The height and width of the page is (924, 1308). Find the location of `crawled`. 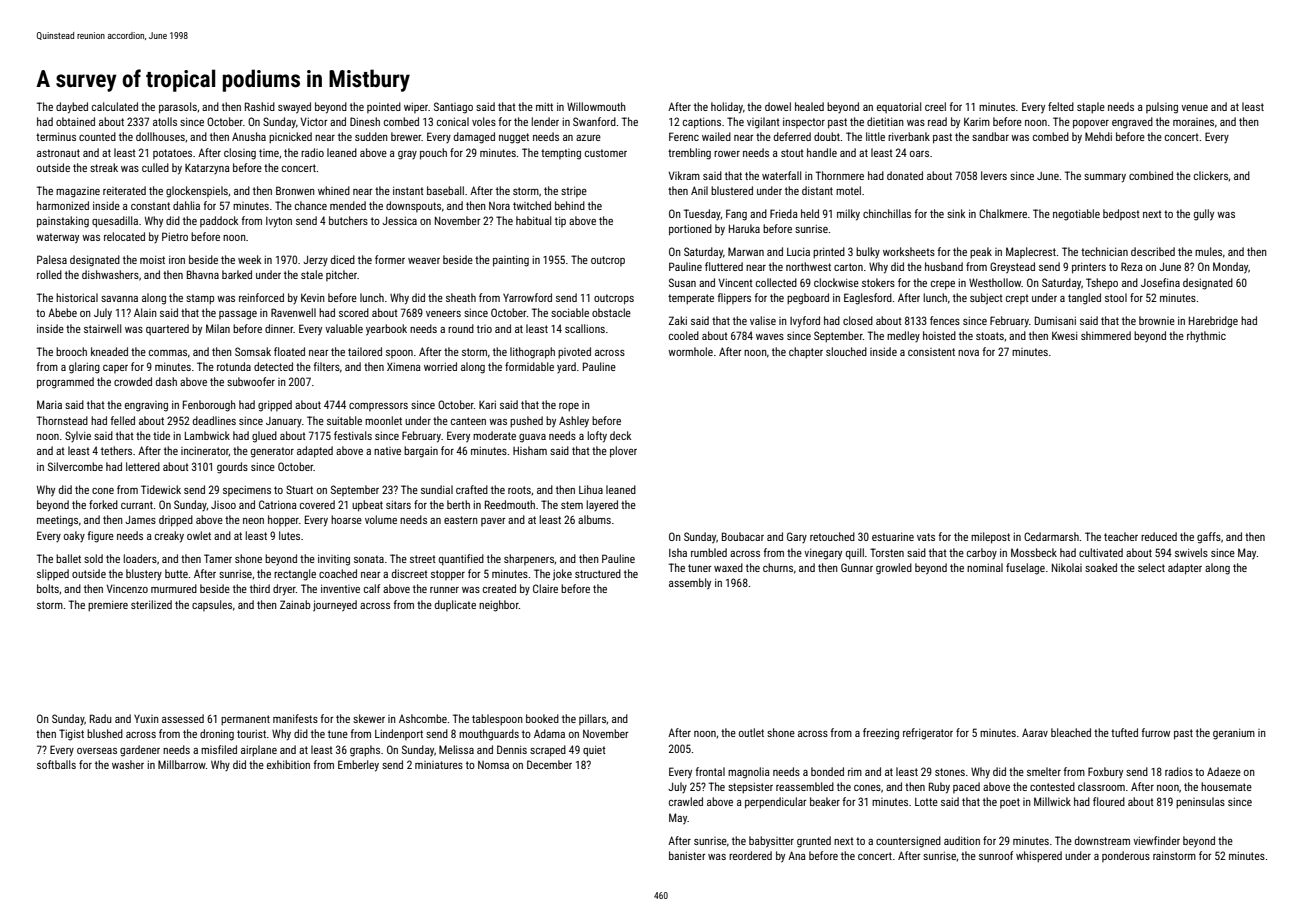

crawled is located at coordinates (686, 801).
